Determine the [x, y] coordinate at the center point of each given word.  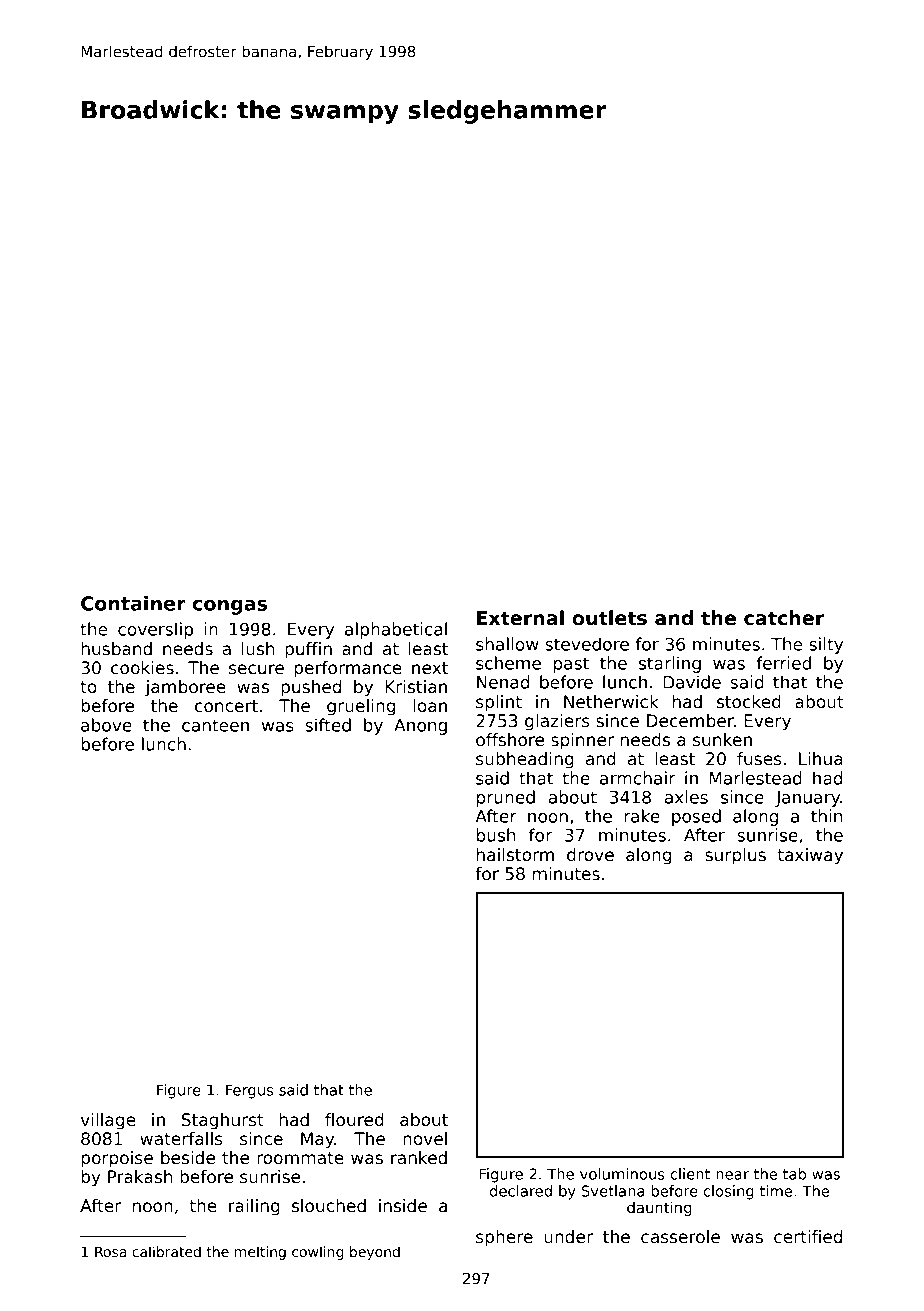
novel [425, 1139]
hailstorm [515, 855]
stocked [749, 702]
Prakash [140, 1177]
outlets [609, 618]
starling [670, 664]
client [690, 1174]
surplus [735, 856]
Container [133, 603]
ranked [419, 1158]
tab [794, 1174]
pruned [506, 798]
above [106, 725]
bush [496, 835]
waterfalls [181, 1139]
